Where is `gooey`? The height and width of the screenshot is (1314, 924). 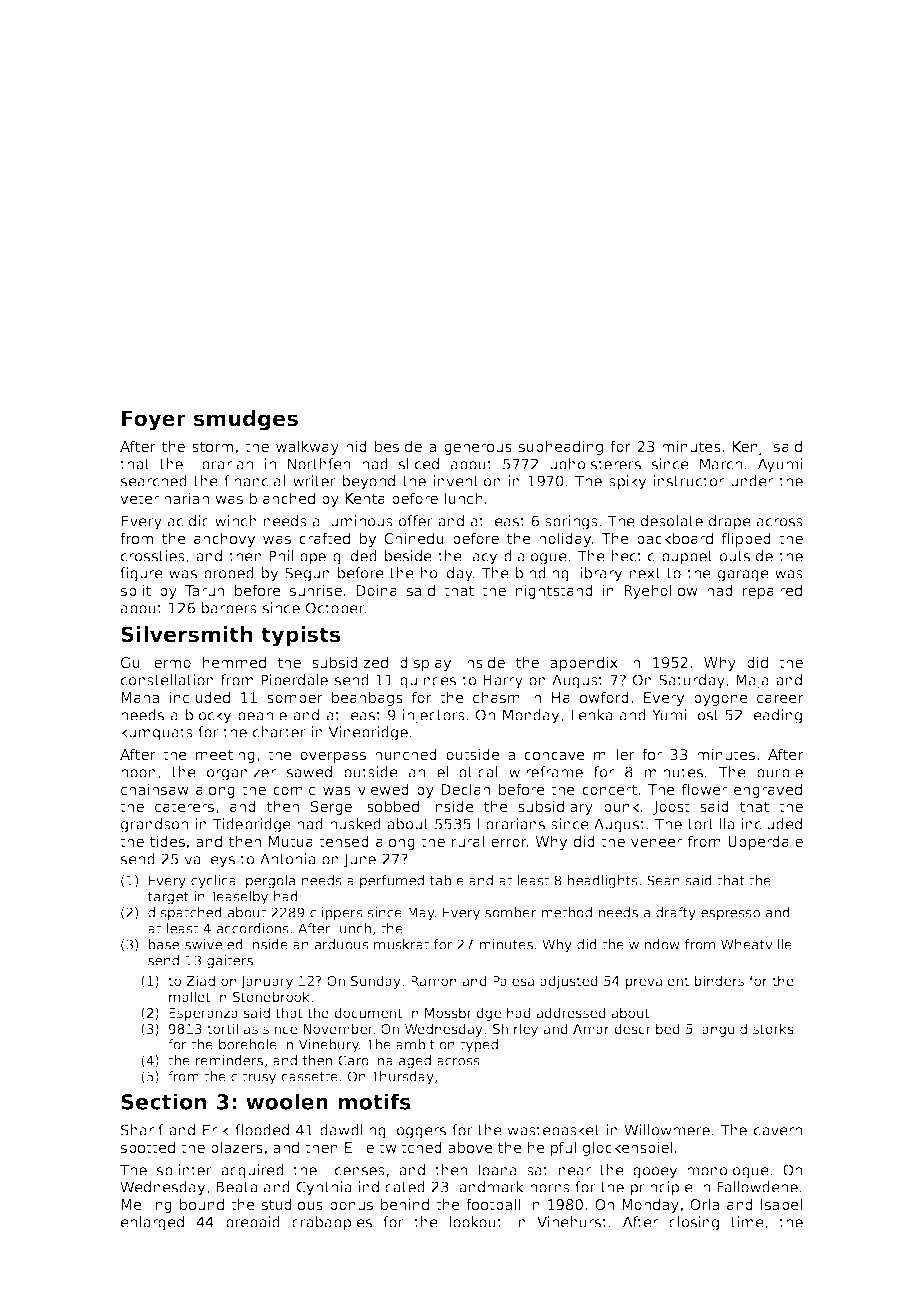 gooey is located at coordinates (655, 1173).
